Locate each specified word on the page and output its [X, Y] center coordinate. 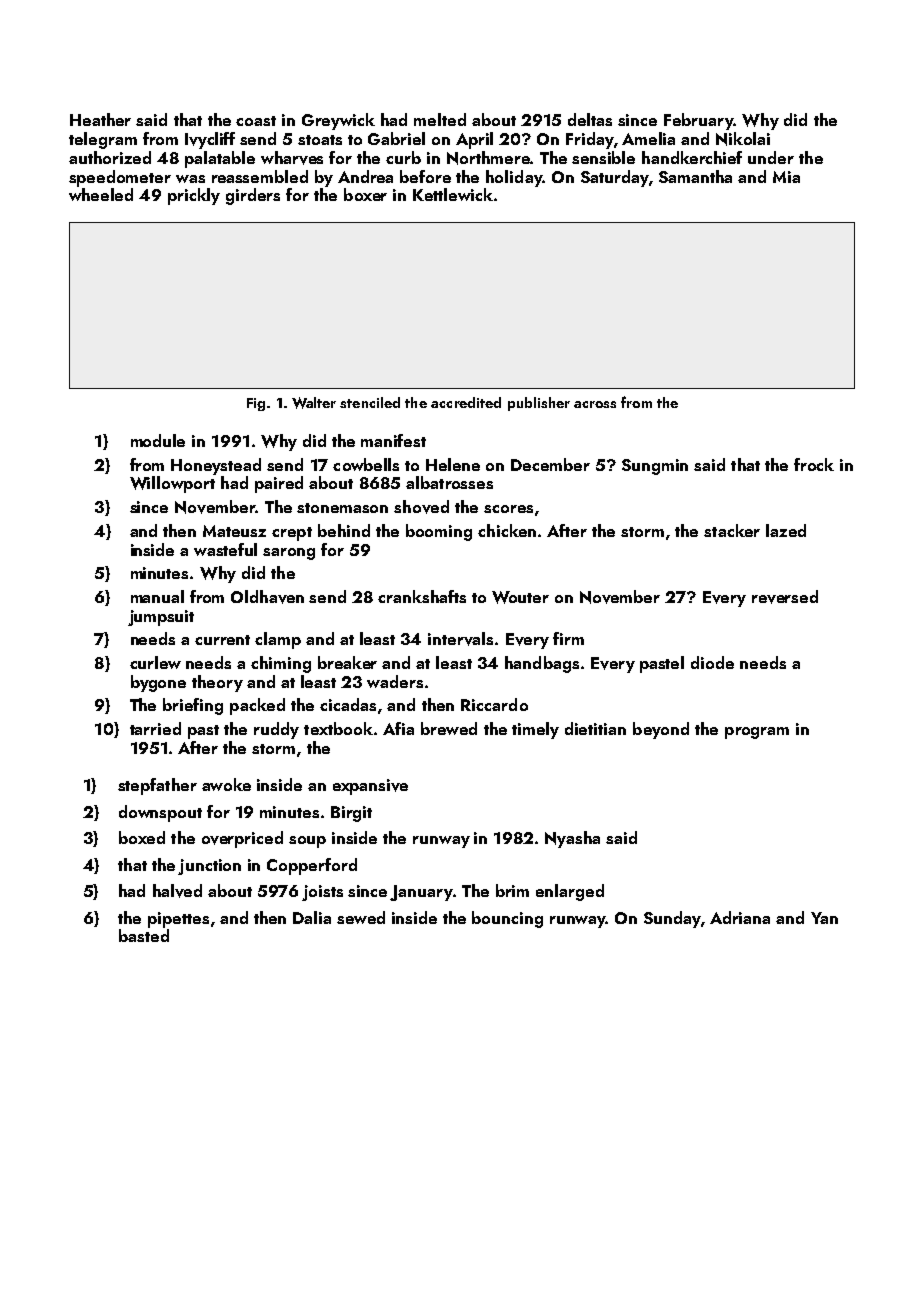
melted [440, 119]
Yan [824, 918]
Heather [100, 119]
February [698, 121]
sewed [361, 917]
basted [144, 935]
